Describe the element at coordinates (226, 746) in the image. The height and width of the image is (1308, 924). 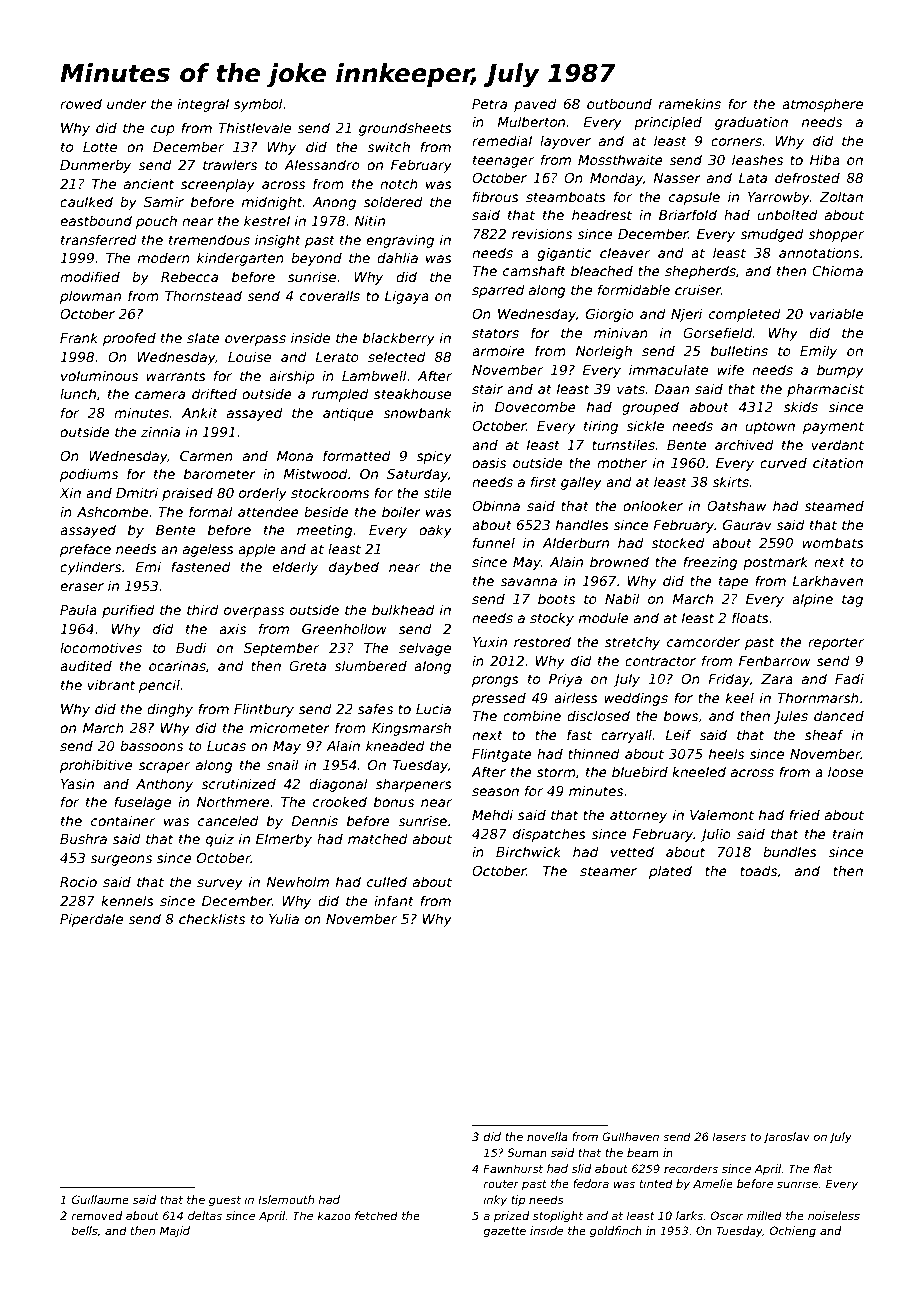
I see `Lucas` at that location.
